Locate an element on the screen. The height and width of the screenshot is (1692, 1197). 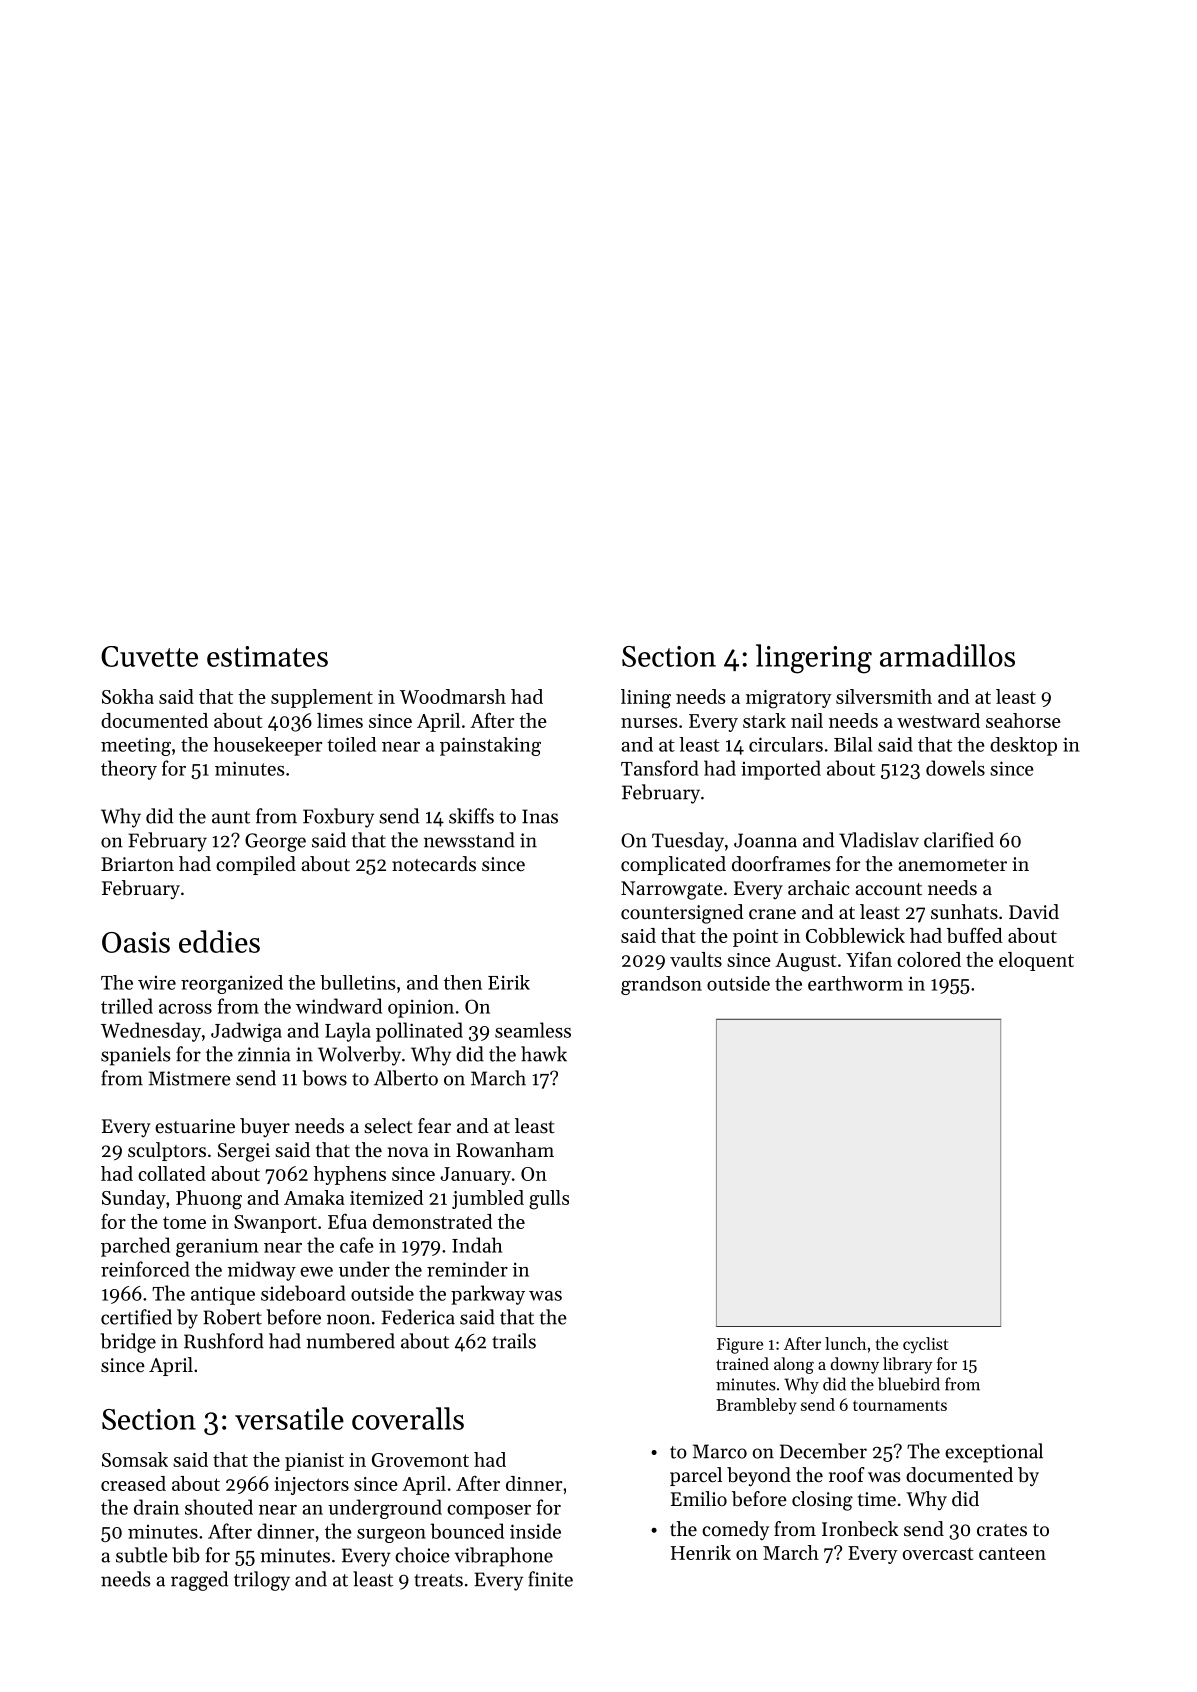
fear is located at coordinates (434, 1126).
